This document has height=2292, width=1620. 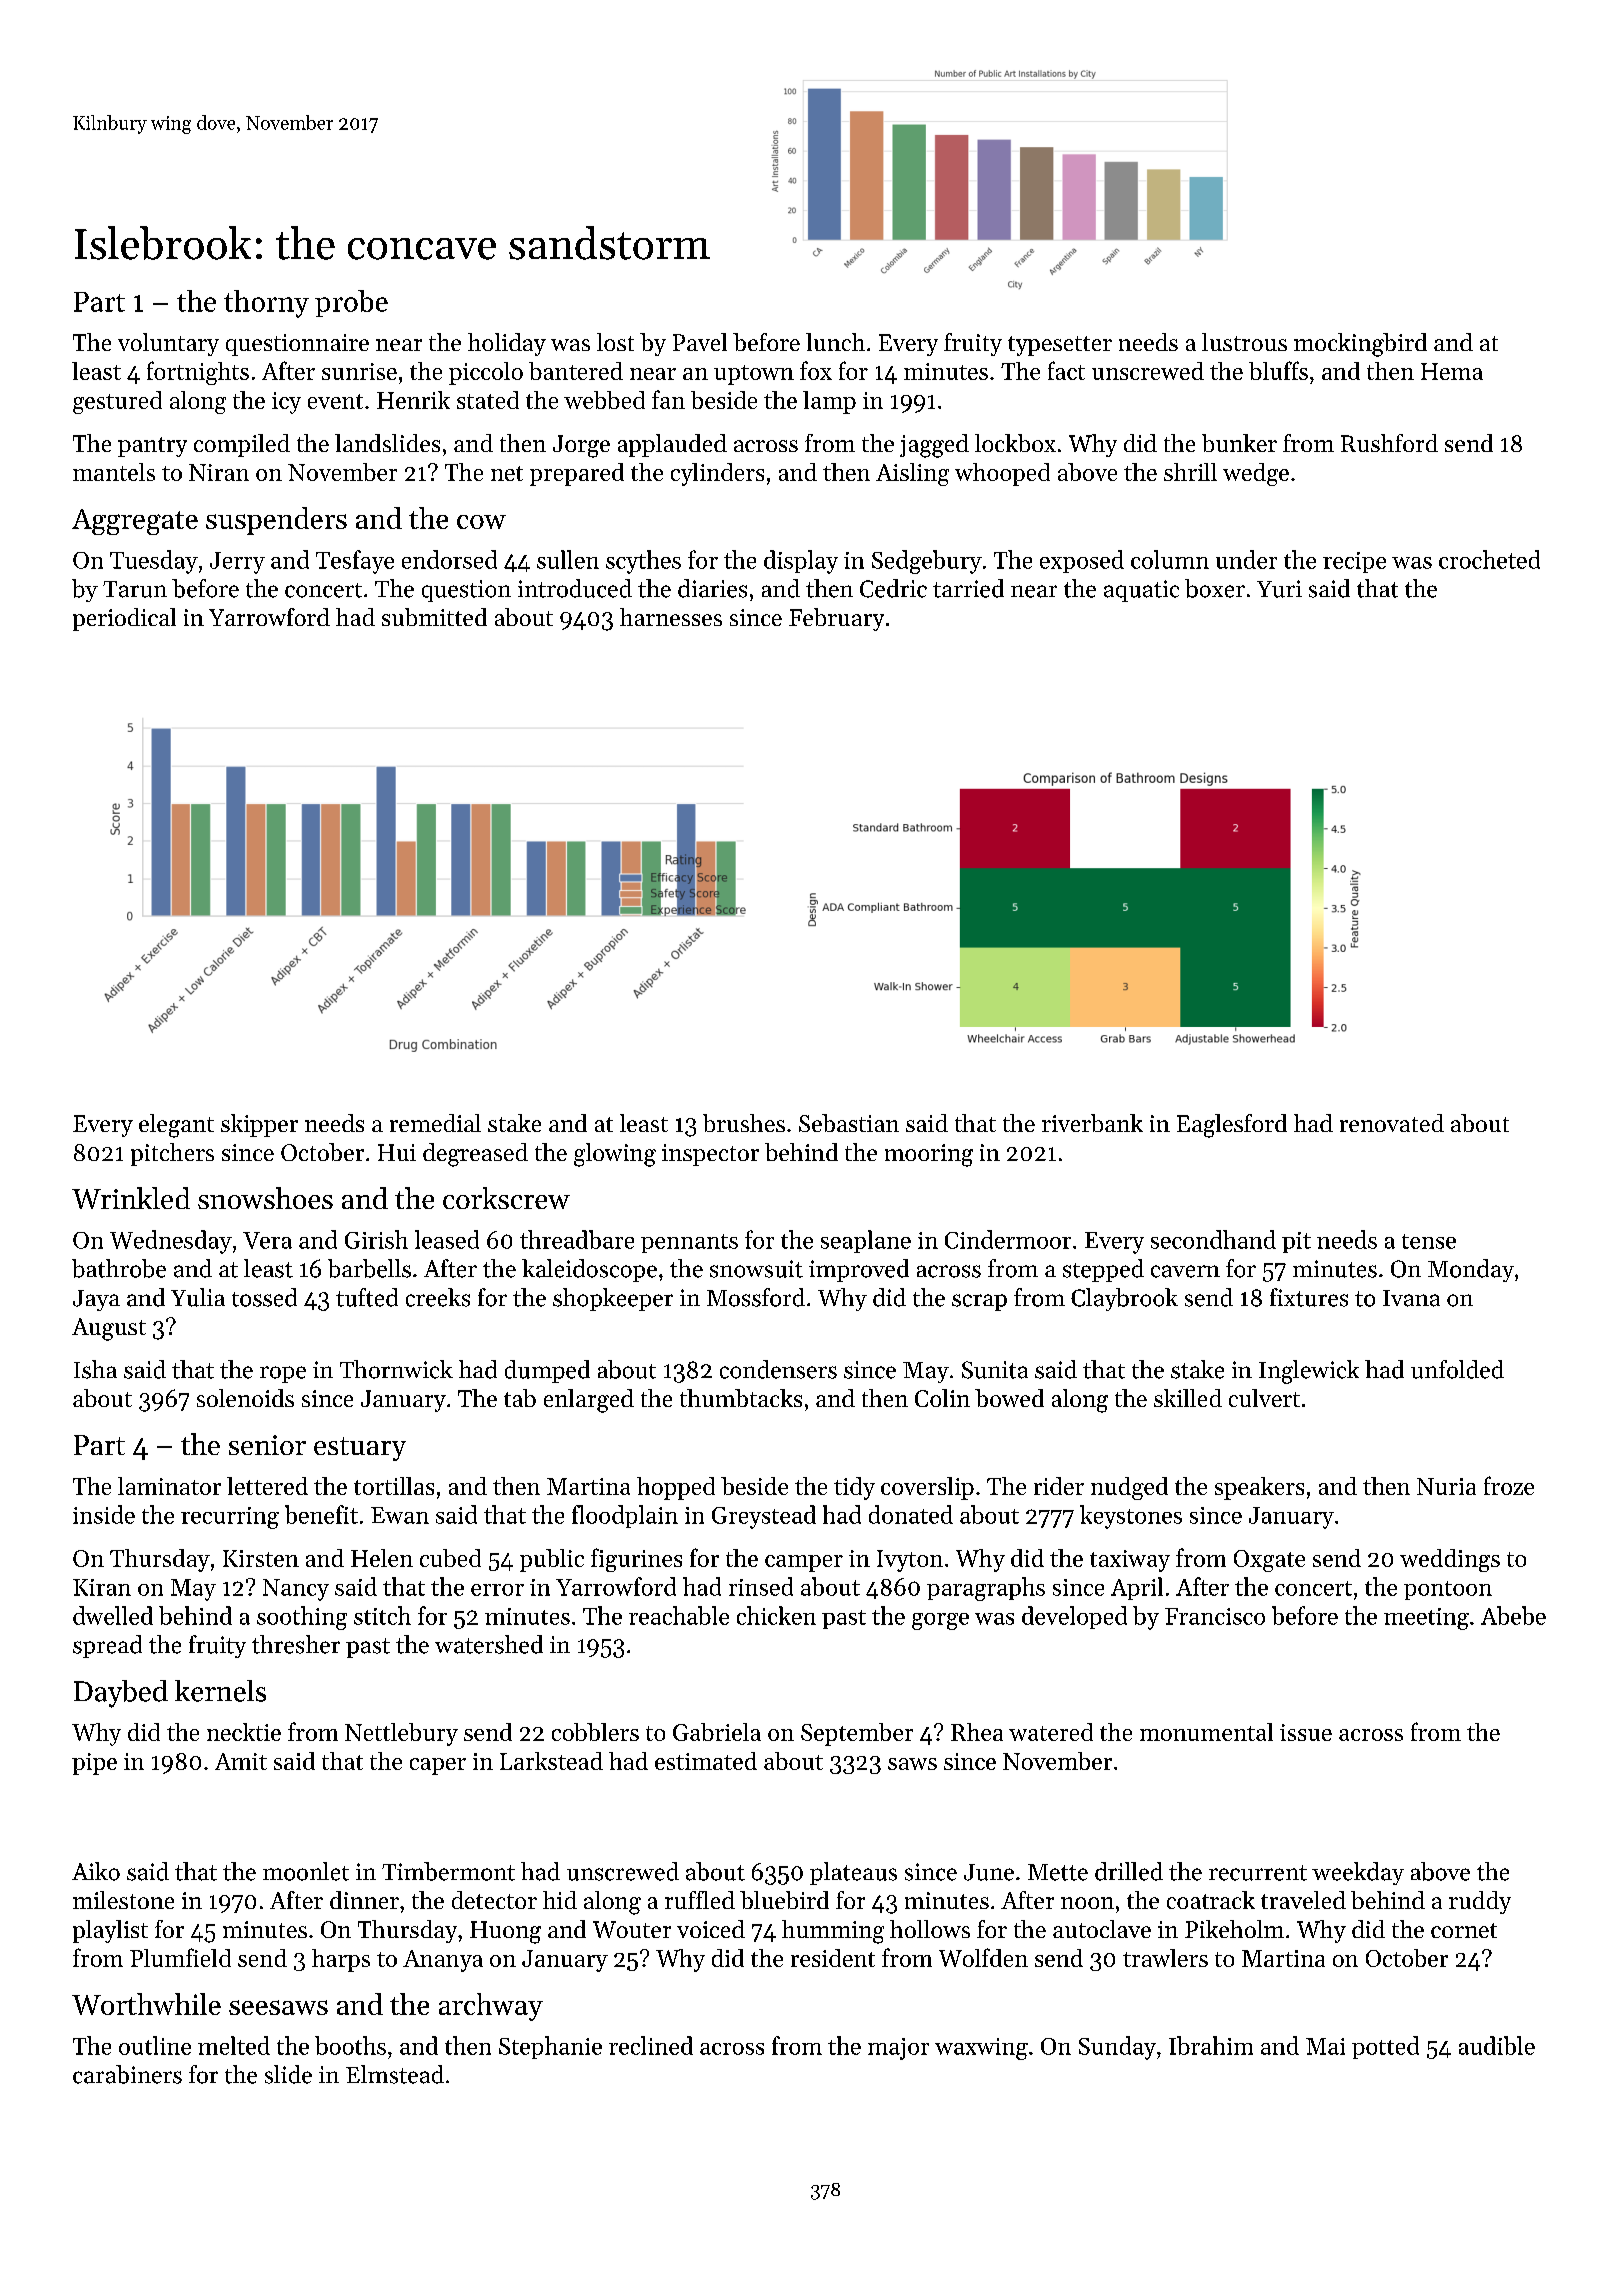 I want to click on typesetter, so click(x=1060, y=346).
